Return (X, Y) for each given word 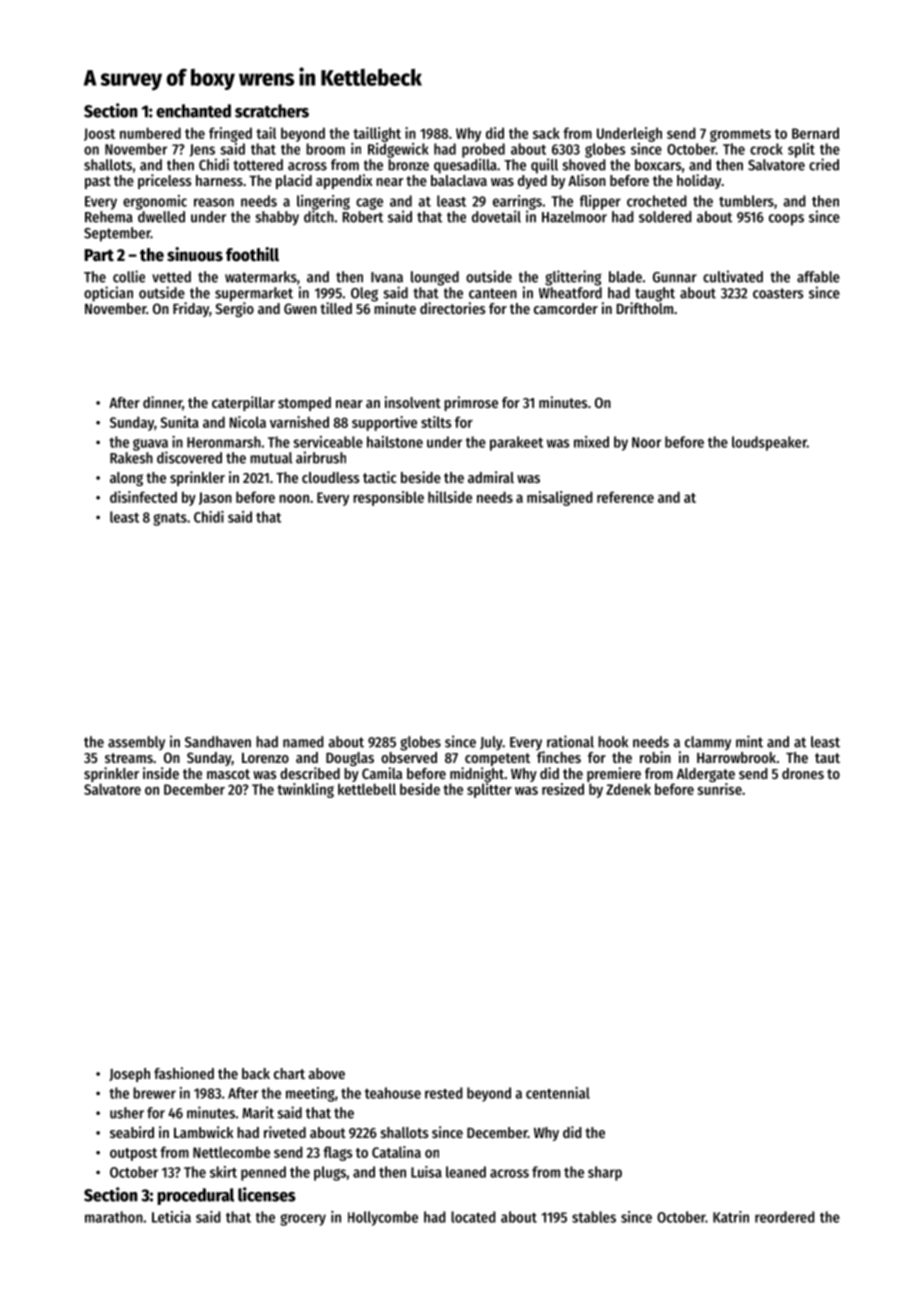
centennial (558, 1093)
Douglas (350, 759)
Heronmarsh (224, 442)
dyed (532, 182)
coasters (778, 293)
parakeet (516, 443)
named (303, 742)
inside (161, 773)
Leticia (171, 1217)
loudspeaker (769, 443)
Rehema (109, 217)
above (327, 1073)
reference (625, 497)
